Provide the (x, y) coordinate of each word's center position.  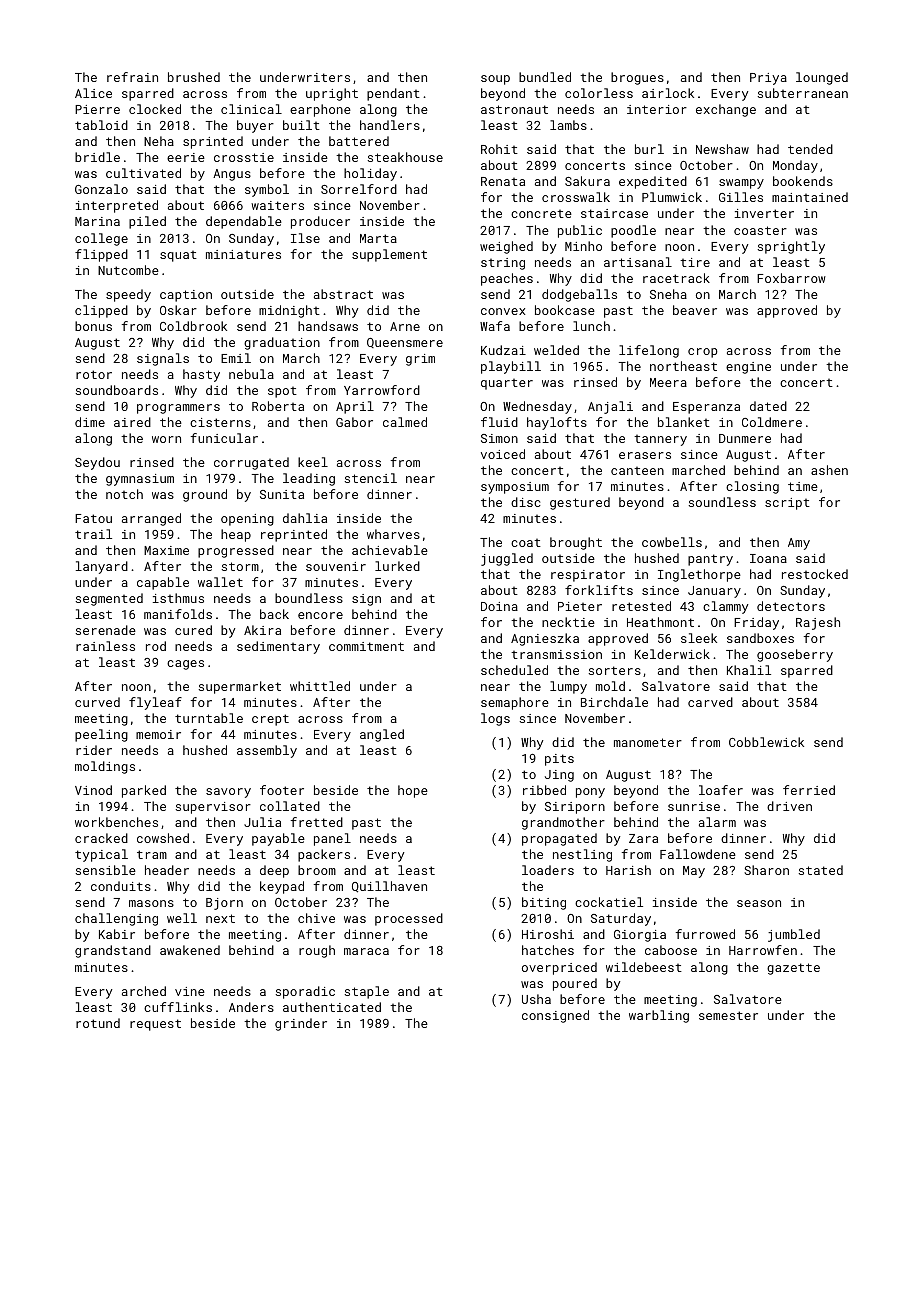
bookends (803, 181)
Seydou (97, 463)
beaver (695, 310)
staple (366, 992)
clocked (155, 109)
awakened (190, 950)
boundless (309, 598)
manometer (648, 742)
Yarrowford (382, 390)
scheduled (514, 670)
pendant (393, 94)
